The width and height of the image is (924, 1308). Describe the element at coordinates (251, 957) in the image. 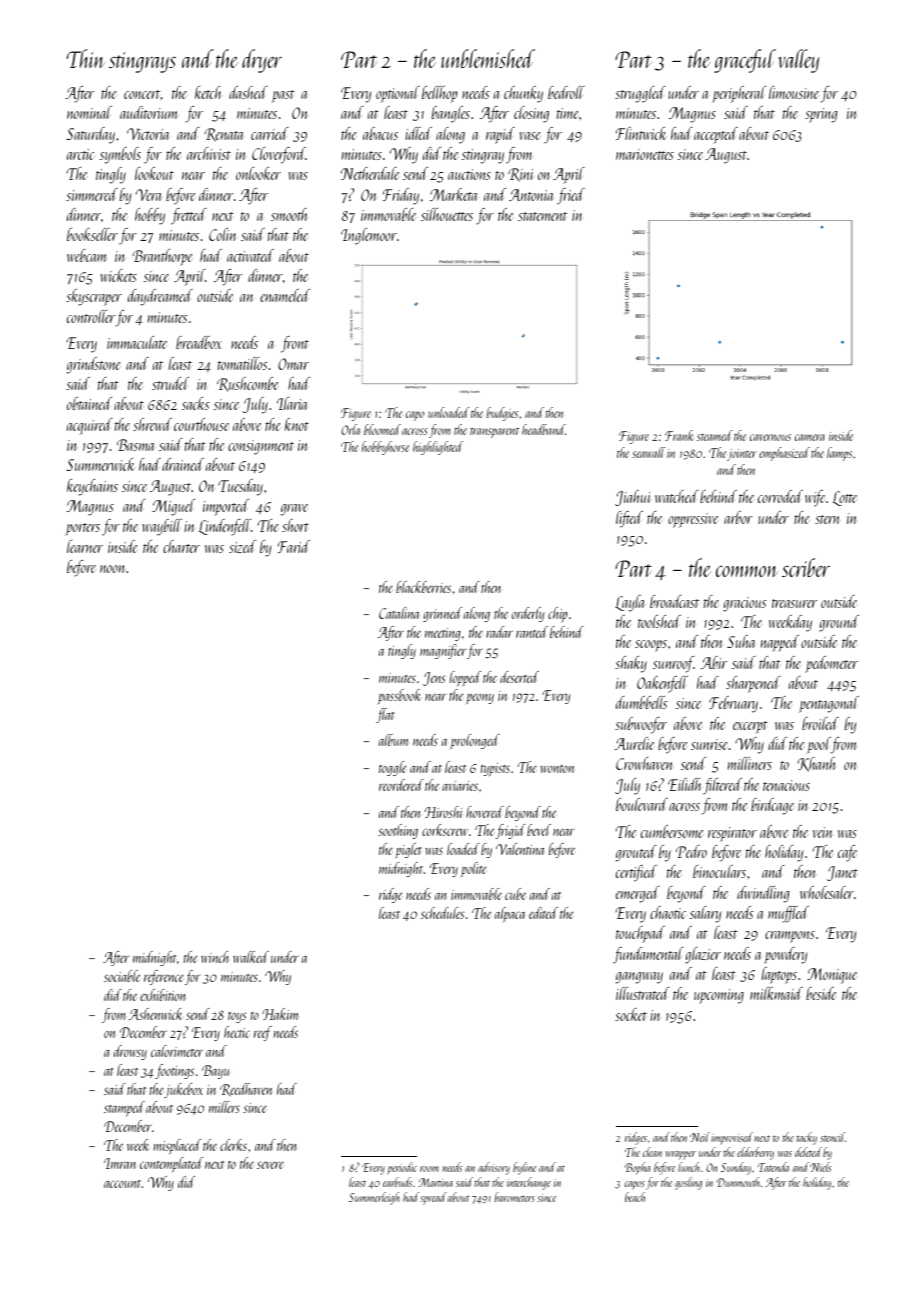

I see `walked` at that location.
